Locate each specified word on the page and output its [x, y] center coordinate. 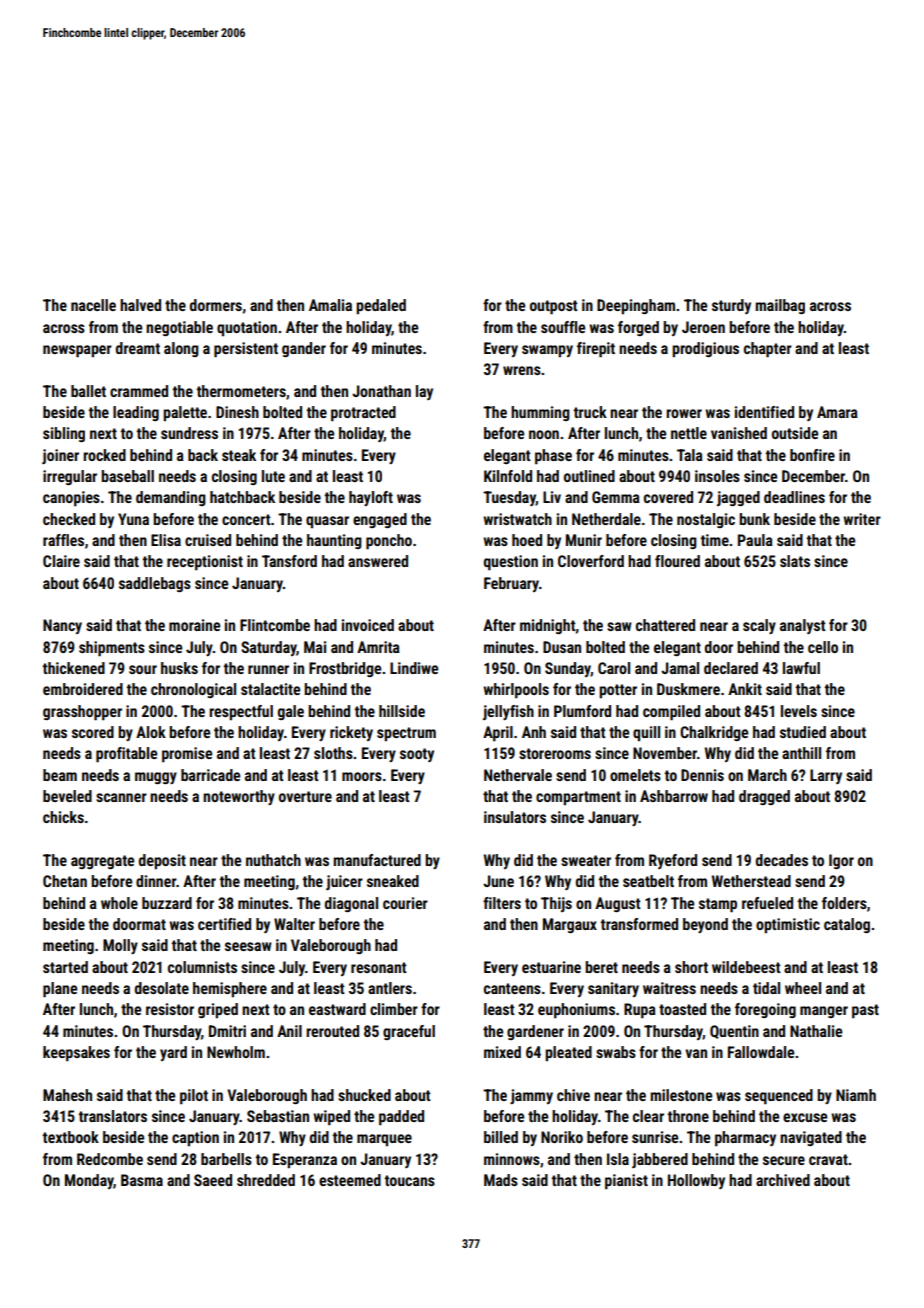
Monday [89, 1181]
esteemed [350, 1180]
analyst [803, 626]
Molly [120, 946]
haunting [334, 541]
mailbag [780, 306]
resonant [379, 967]
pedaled [381, 307]
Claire [61, 561]
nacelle [93, 305]
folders [844, 903]
